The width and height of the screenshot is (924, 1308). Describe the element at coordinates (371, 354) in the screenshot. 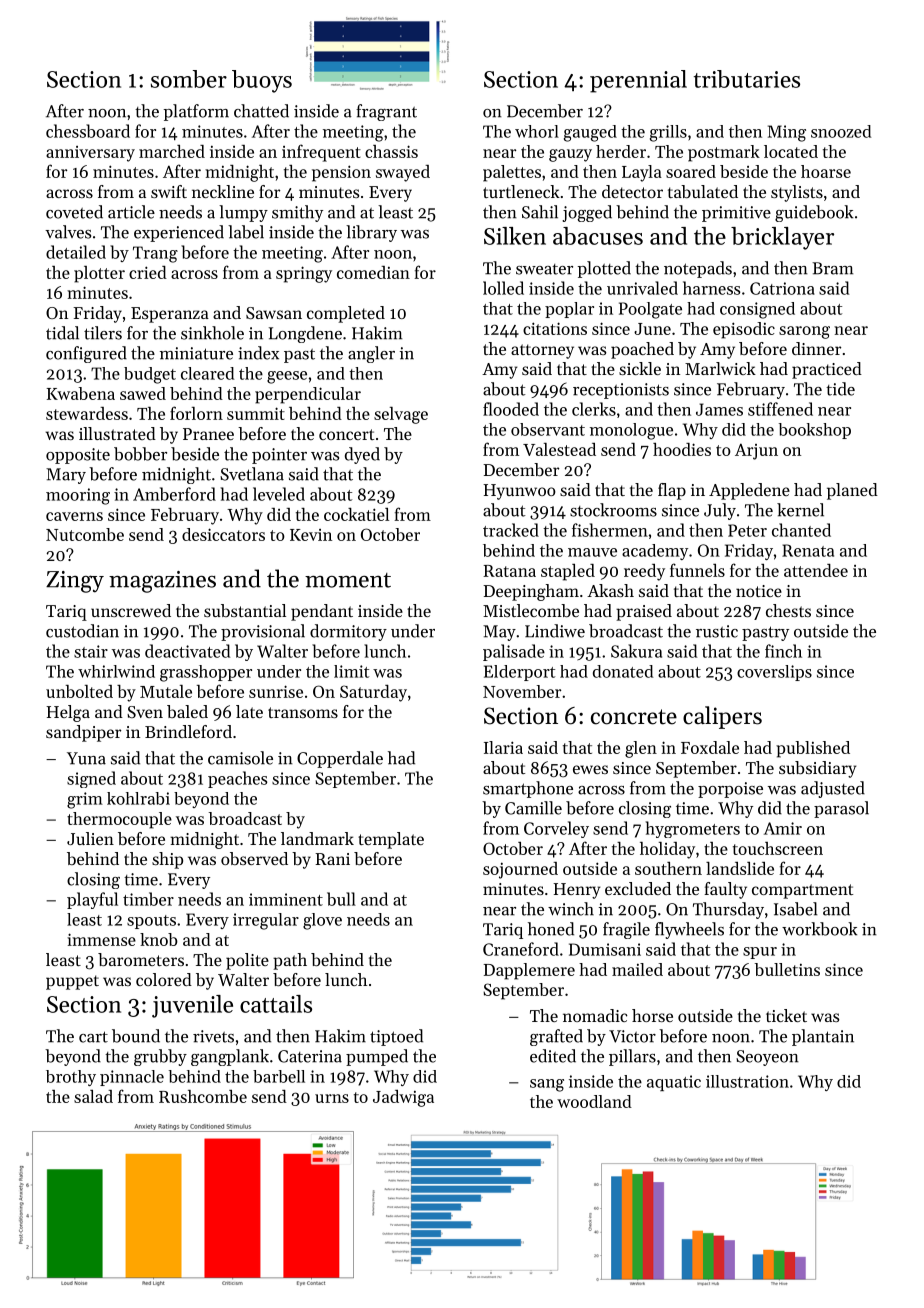

I see `angler` at that location.
